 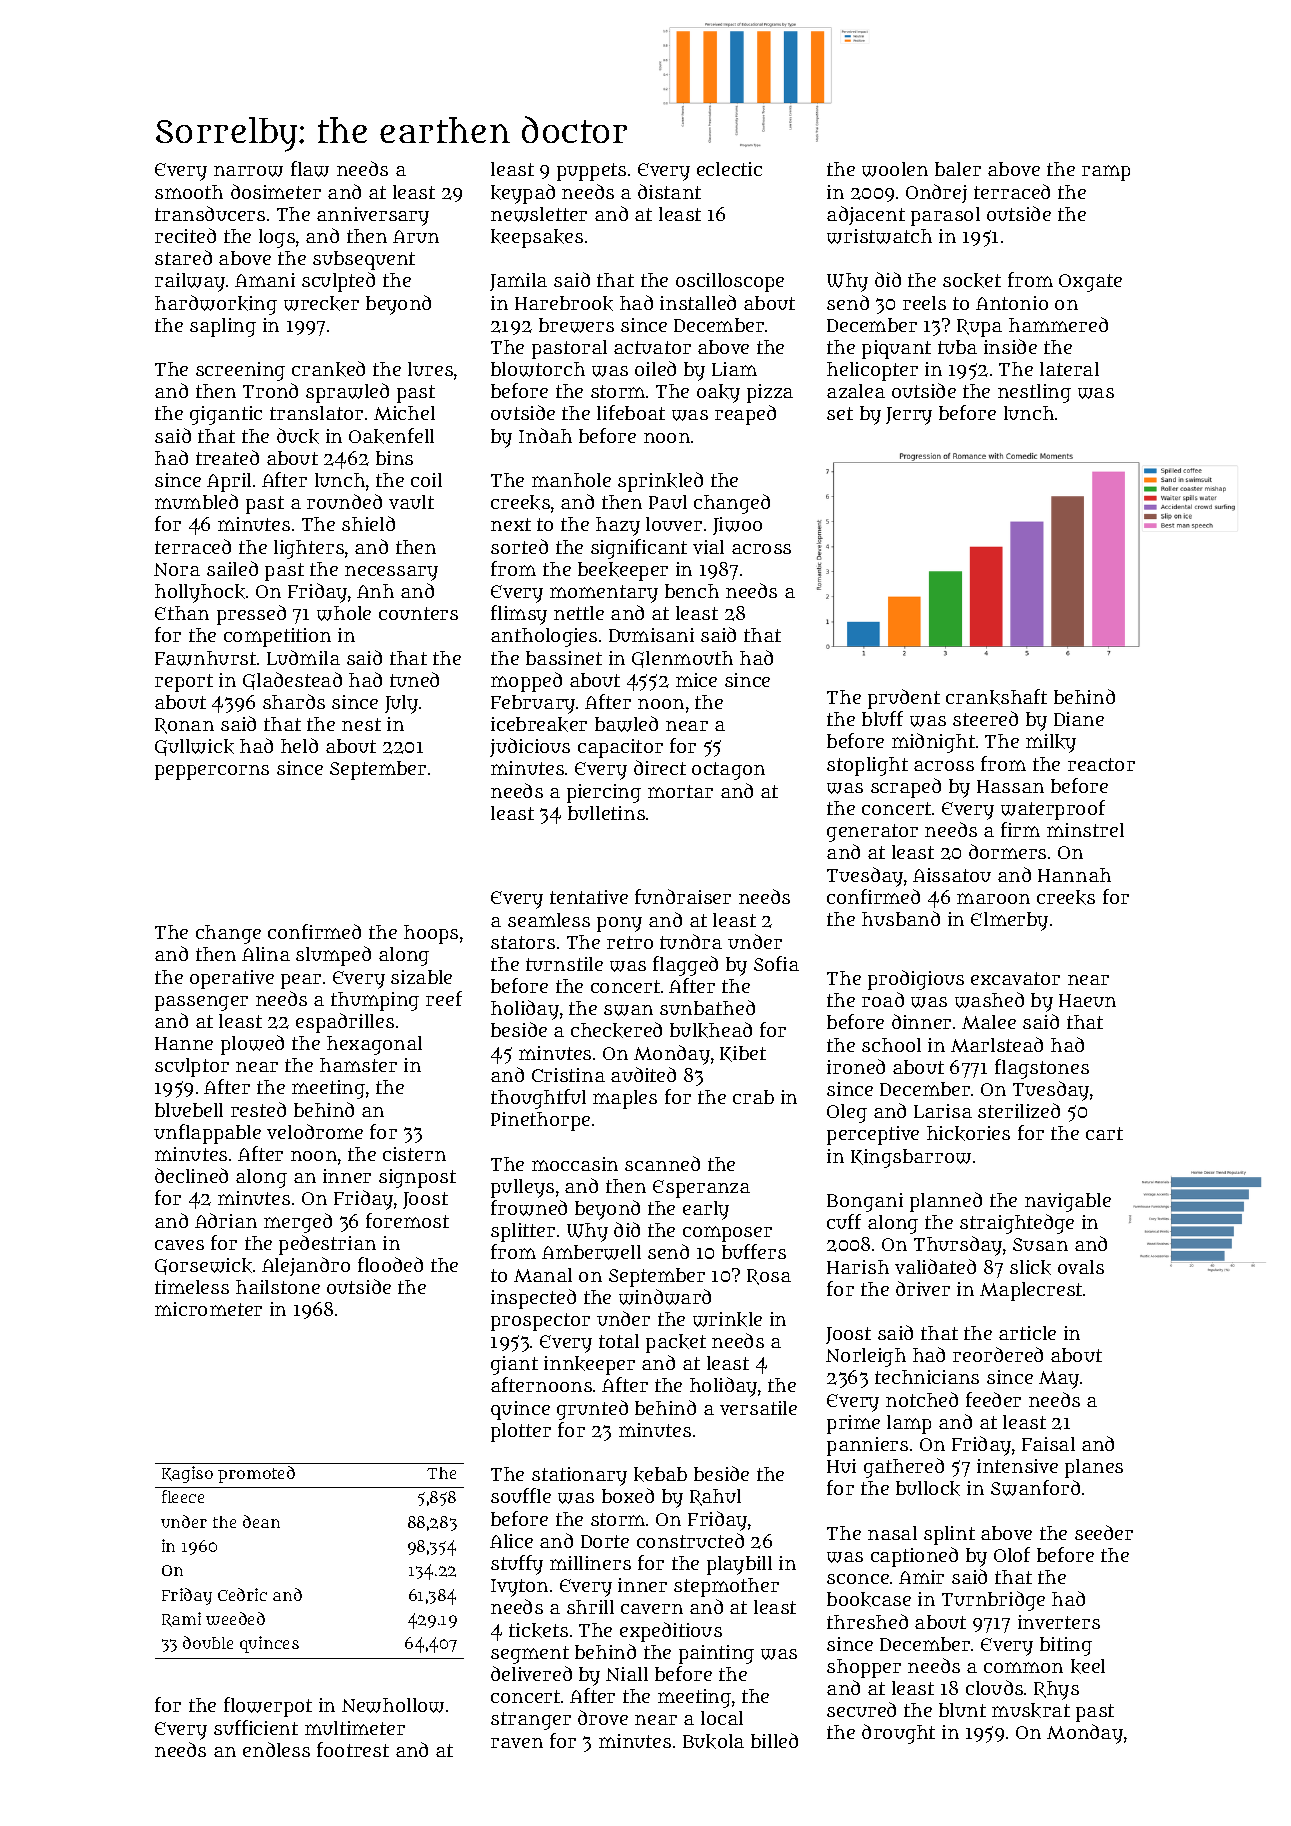 What do you see at coordinates (364, 260) in the image?
I see `subsequent` at bounding box center [364, 260].
